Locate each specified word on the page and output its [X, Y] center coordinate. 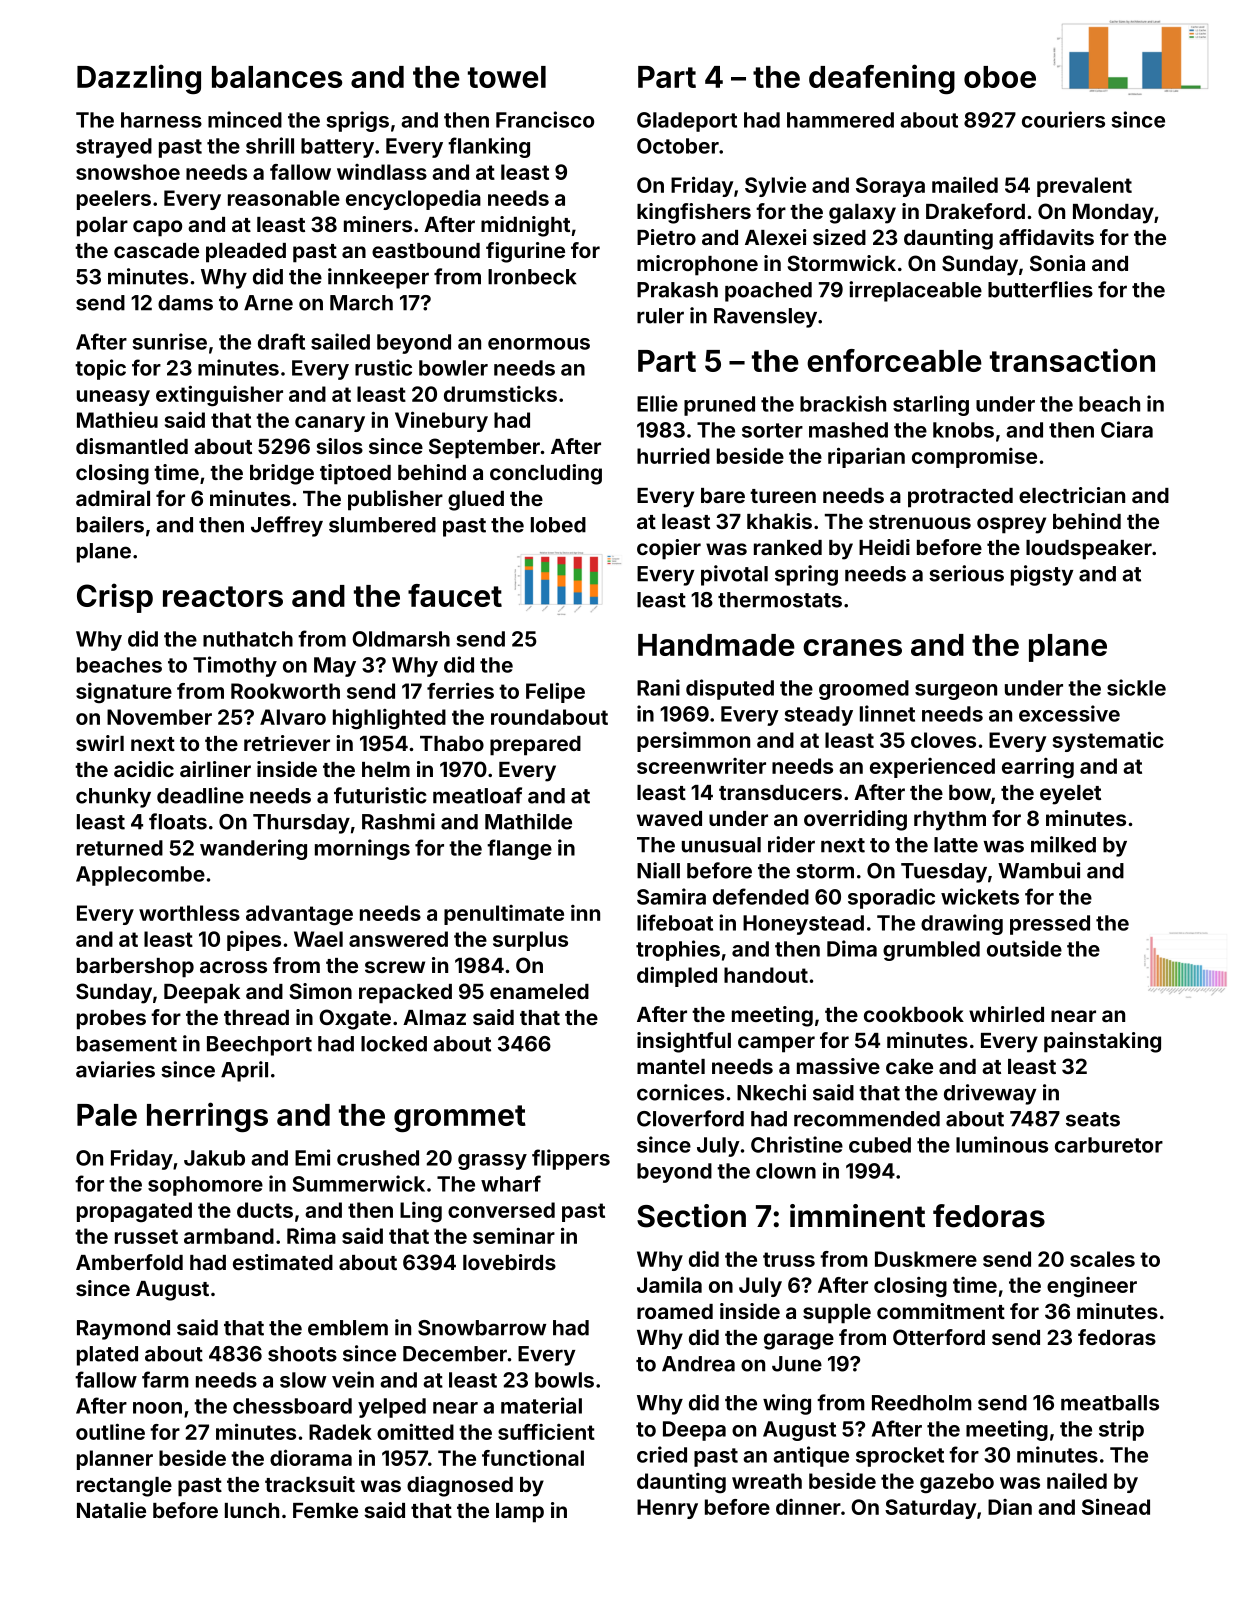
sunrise [169, 341]
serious [966, 573]
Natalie [111, 1510]
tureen [783, 496]
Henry [667, 1509]
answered [398, 939]
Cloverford [690, 1118]
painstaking [1102, 1042]
